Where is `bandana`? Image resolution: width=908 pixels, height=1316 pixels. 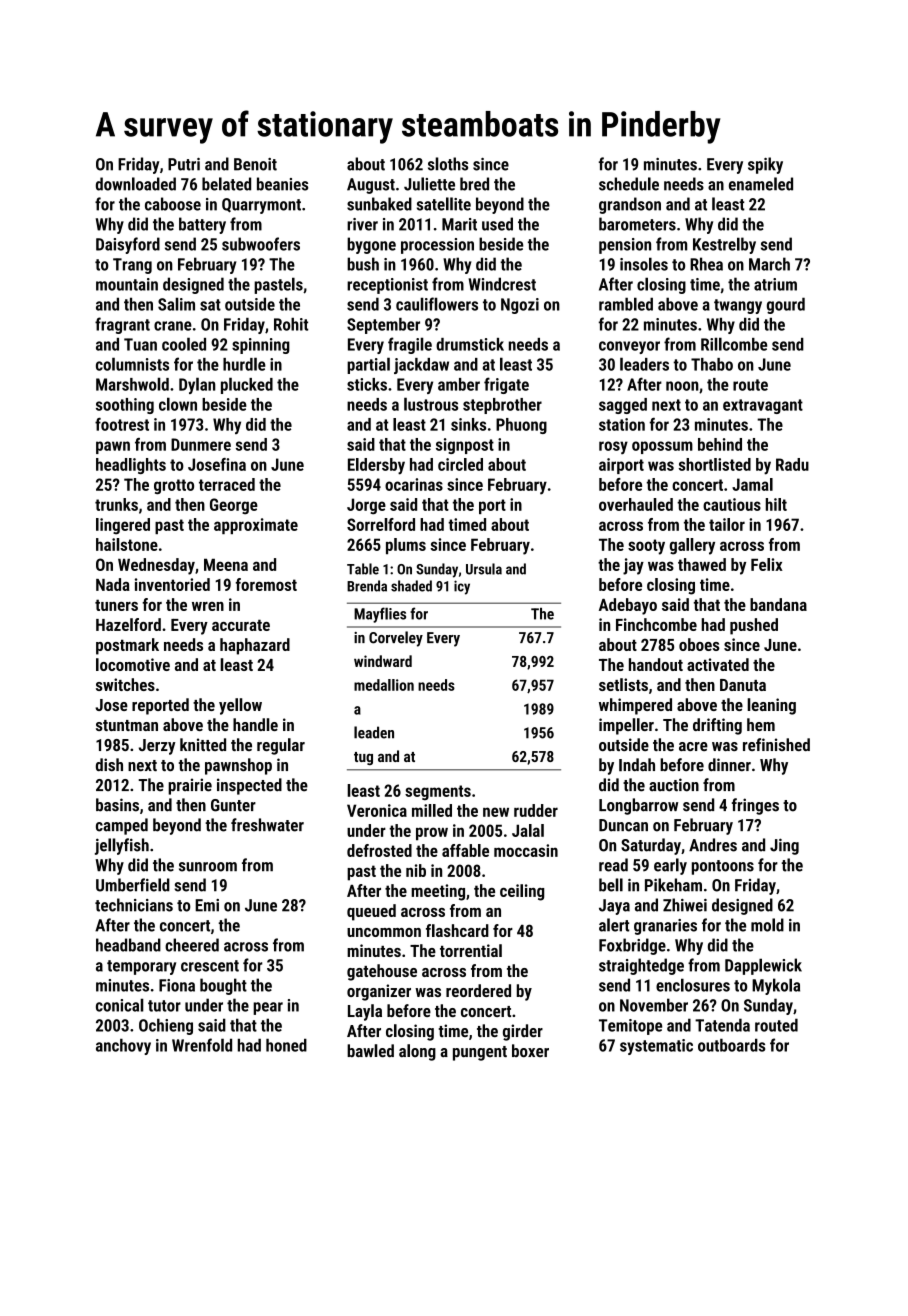
bandana is located at coordinates (778, 604).
